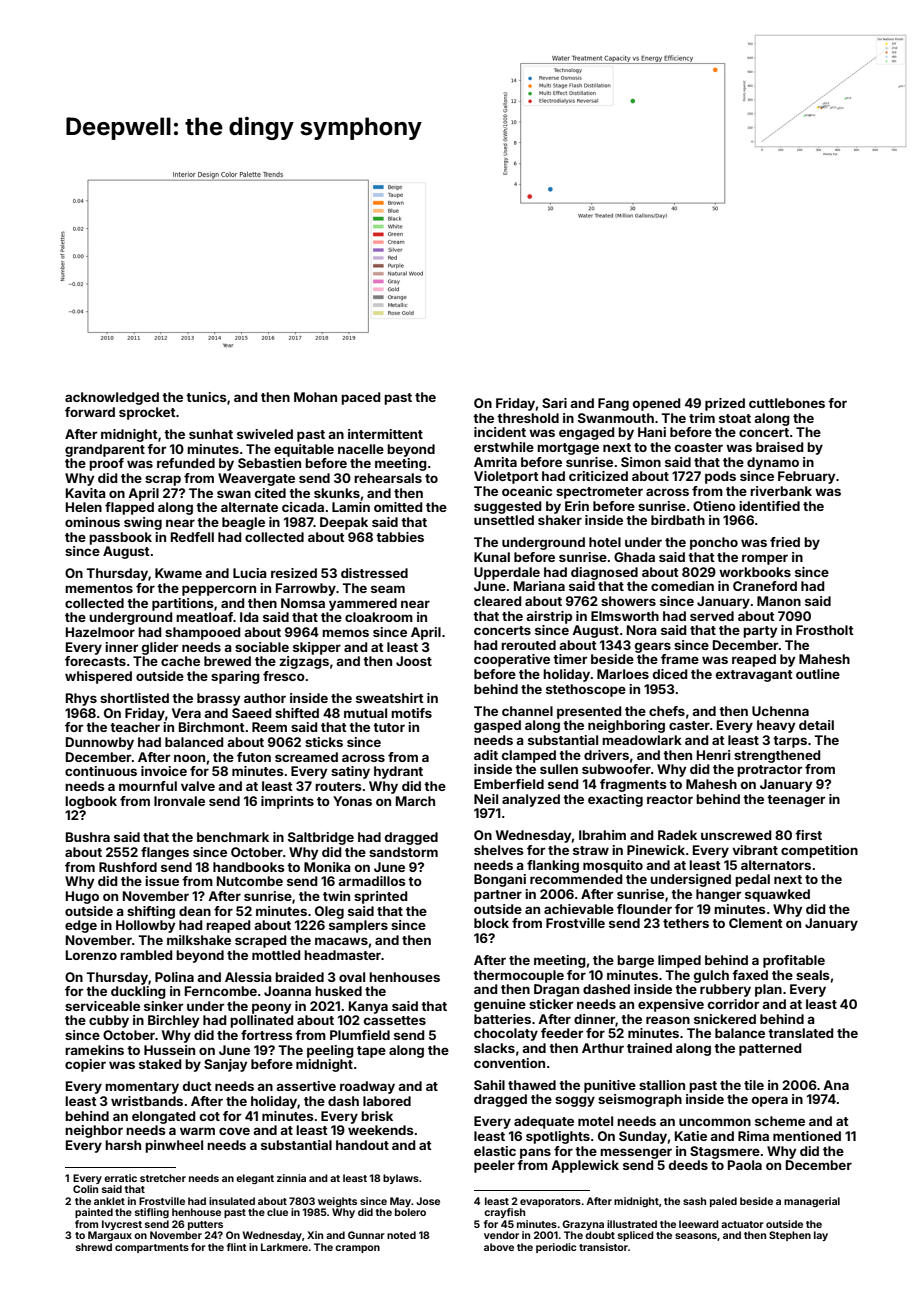 This page has width=924, height=1308. What do you see at coordinates (554, 403) in the page?
I see `Sari` at bounding box center [554, 403].
